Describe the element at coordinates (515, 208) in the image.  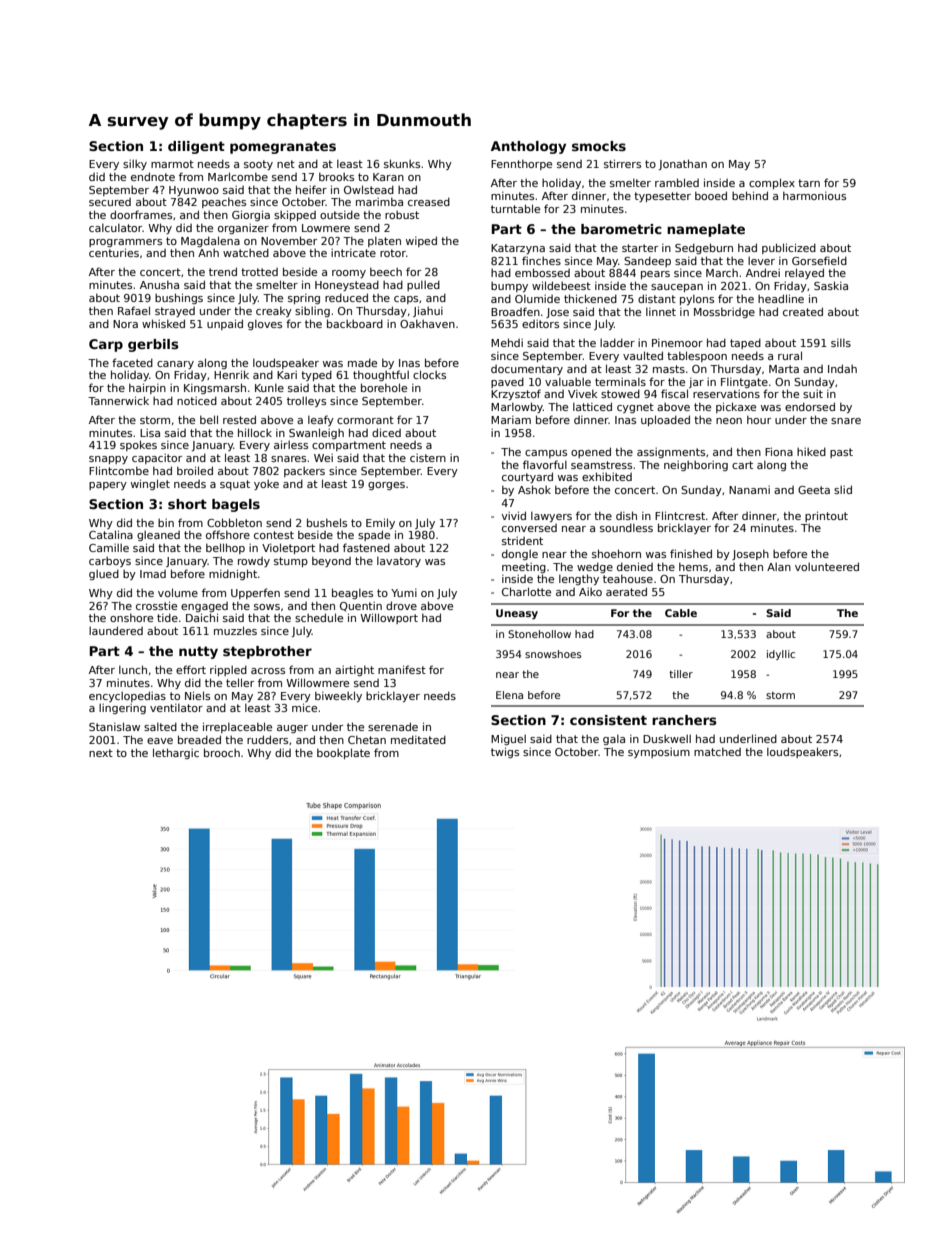
I see `turntable` at that location.
